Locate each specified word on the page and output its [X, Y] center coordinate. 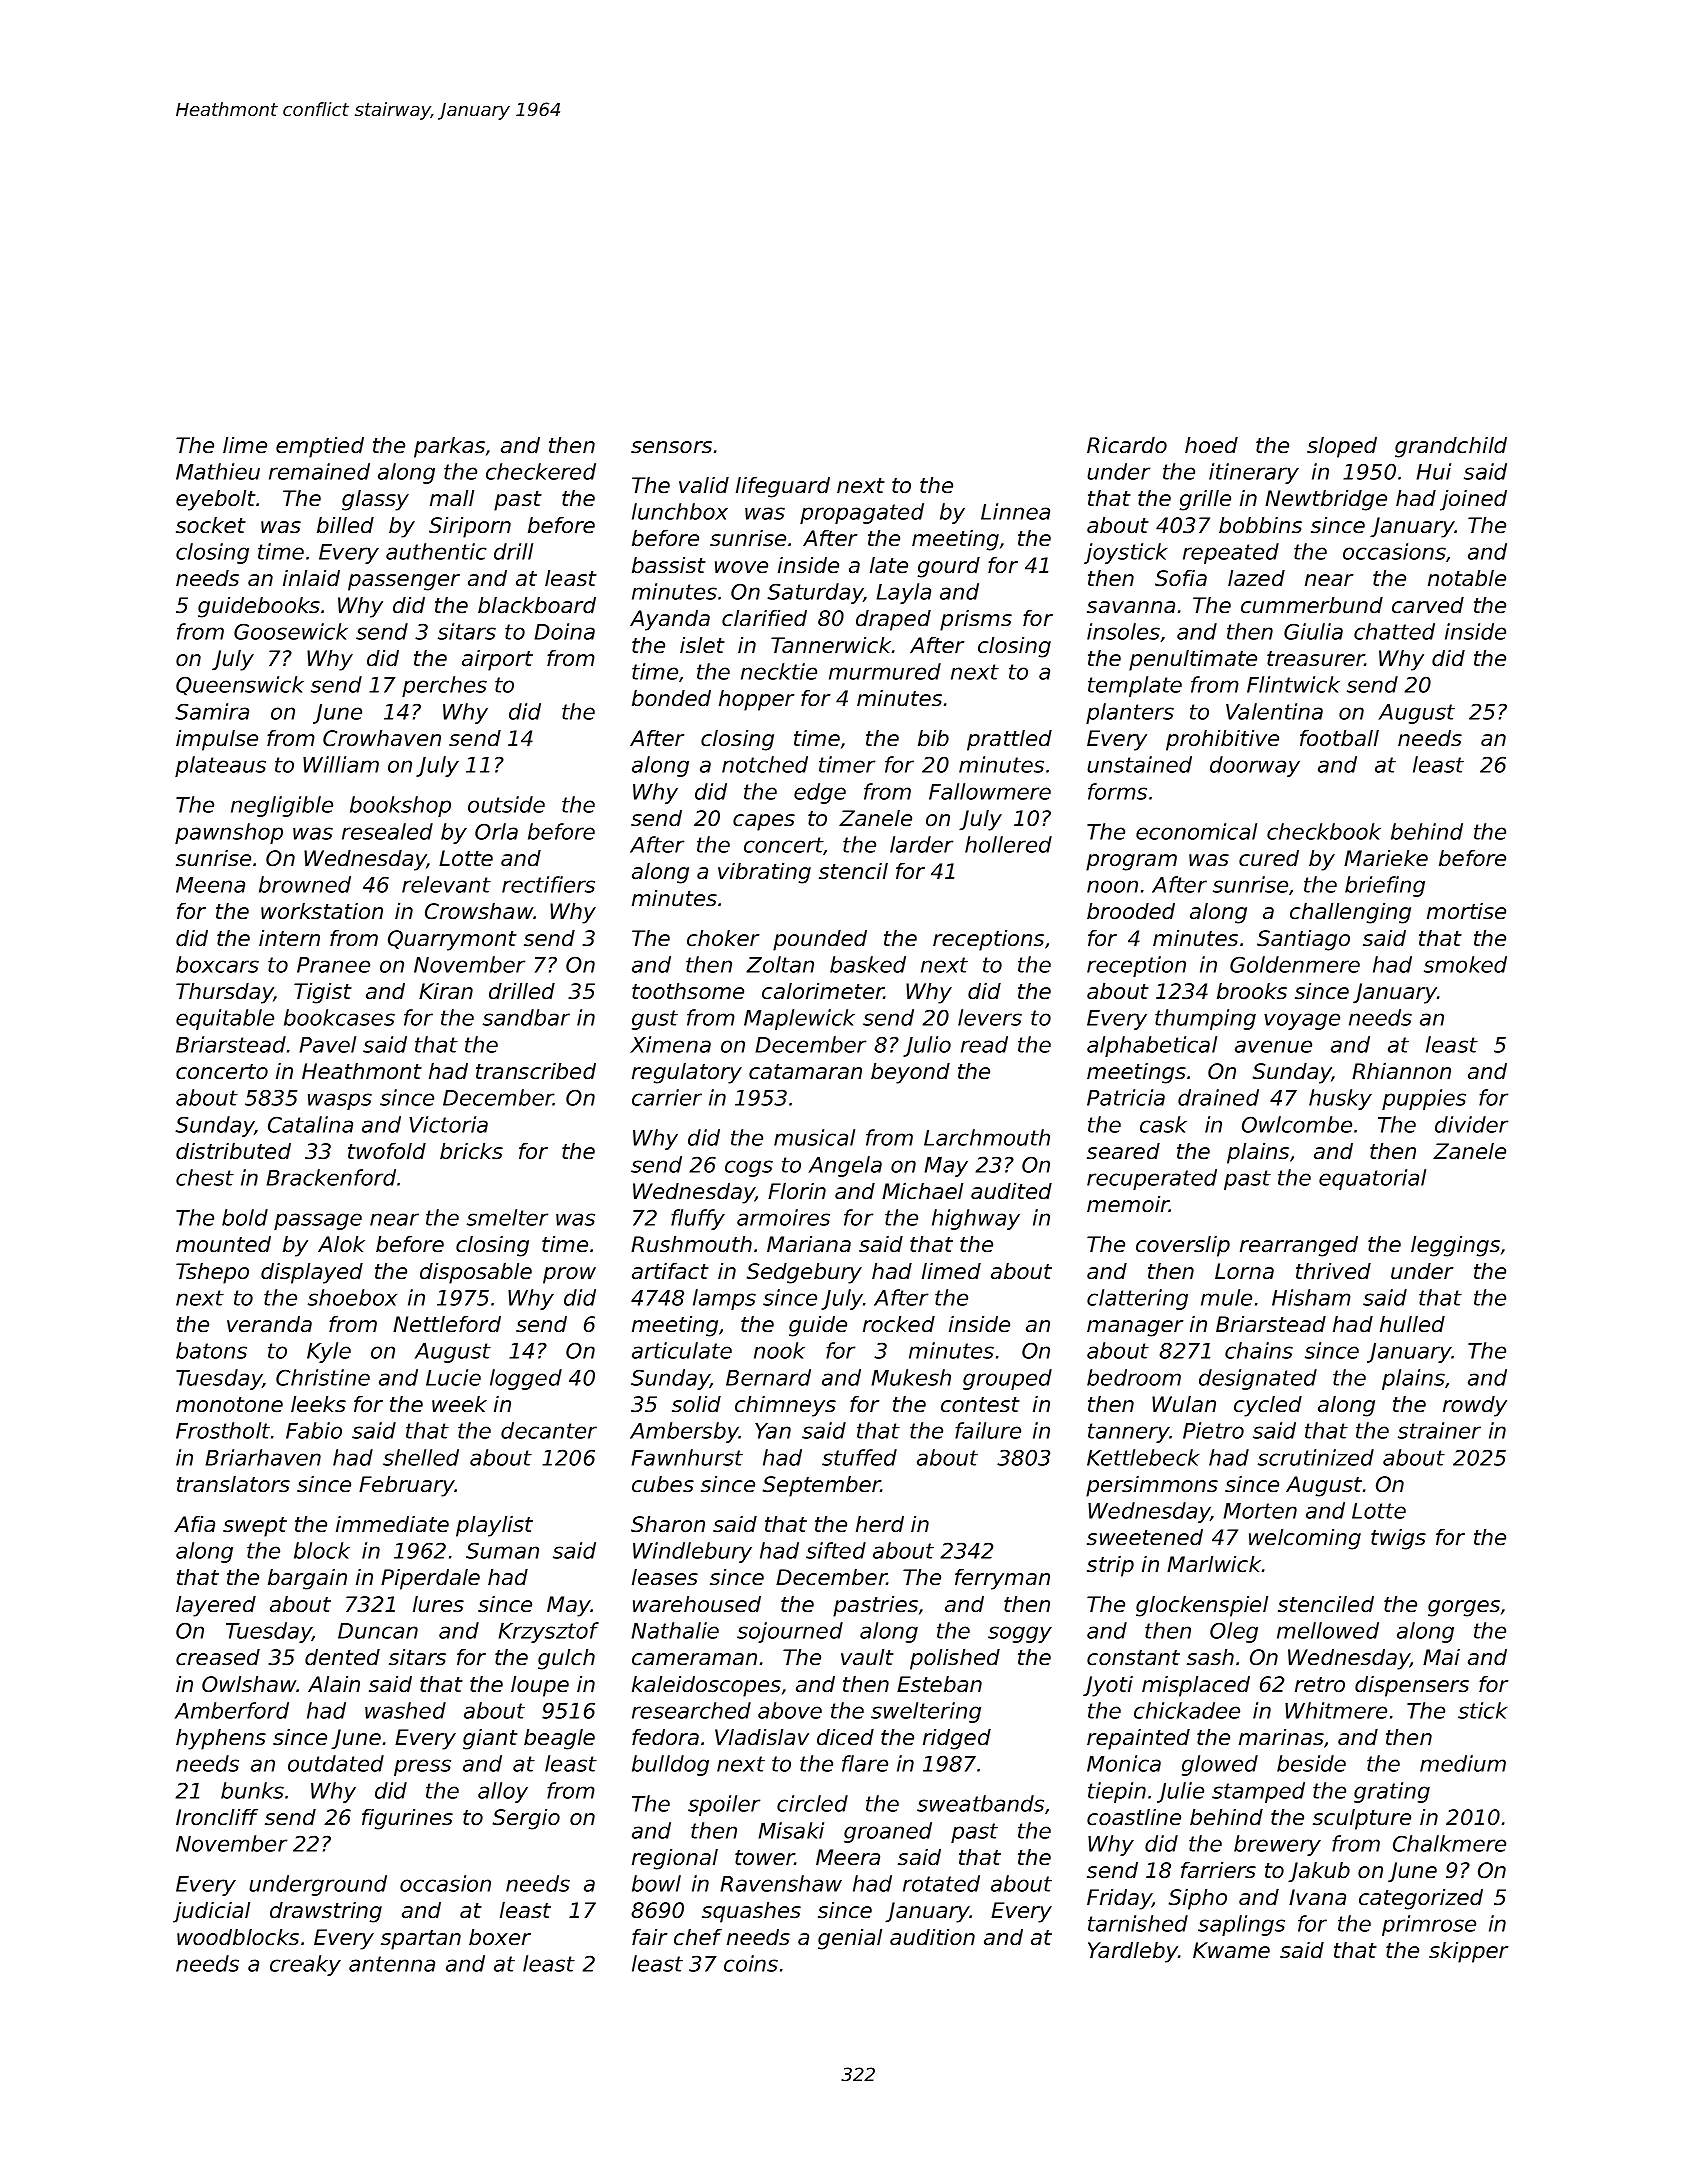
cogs [749, 1168]
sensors [671, 447]
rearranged [1299, 1246]
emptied [320, 447]
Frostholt [223, 1430]
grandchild [1451, 447]
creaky [305, 1965]
